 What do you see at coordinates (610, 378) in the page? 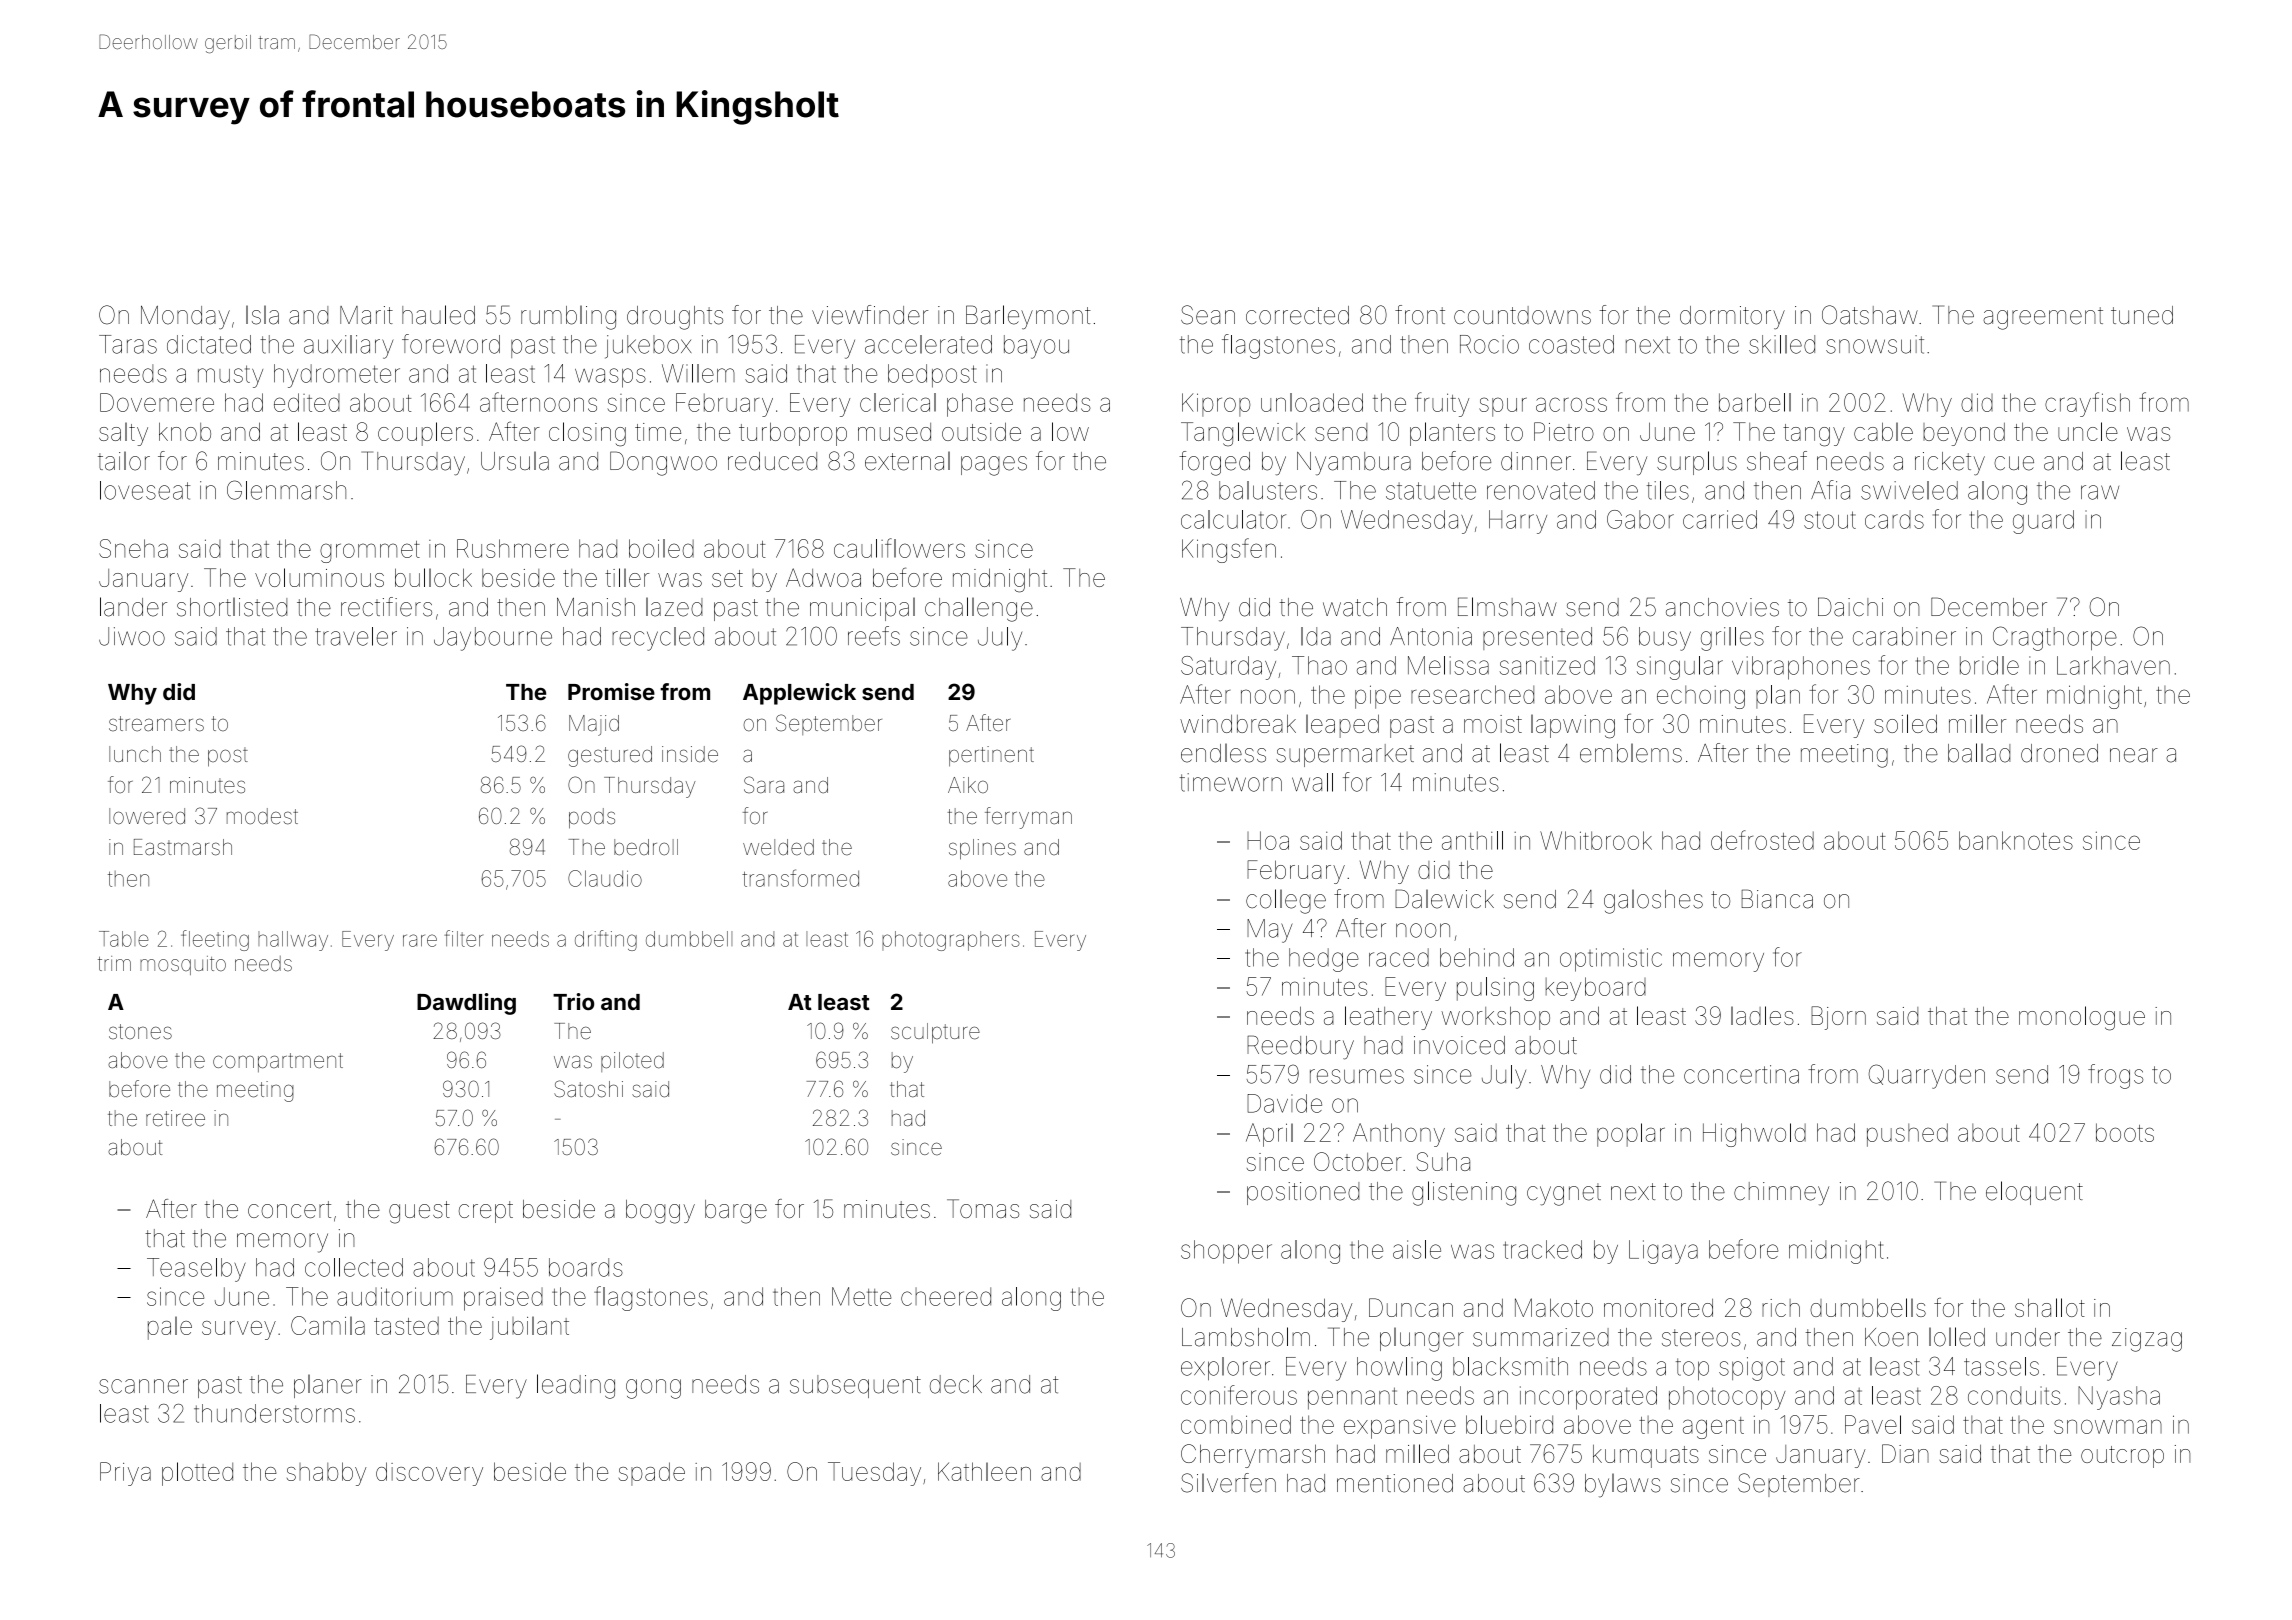
I see `wasps` at bounding box center [610, 378].
